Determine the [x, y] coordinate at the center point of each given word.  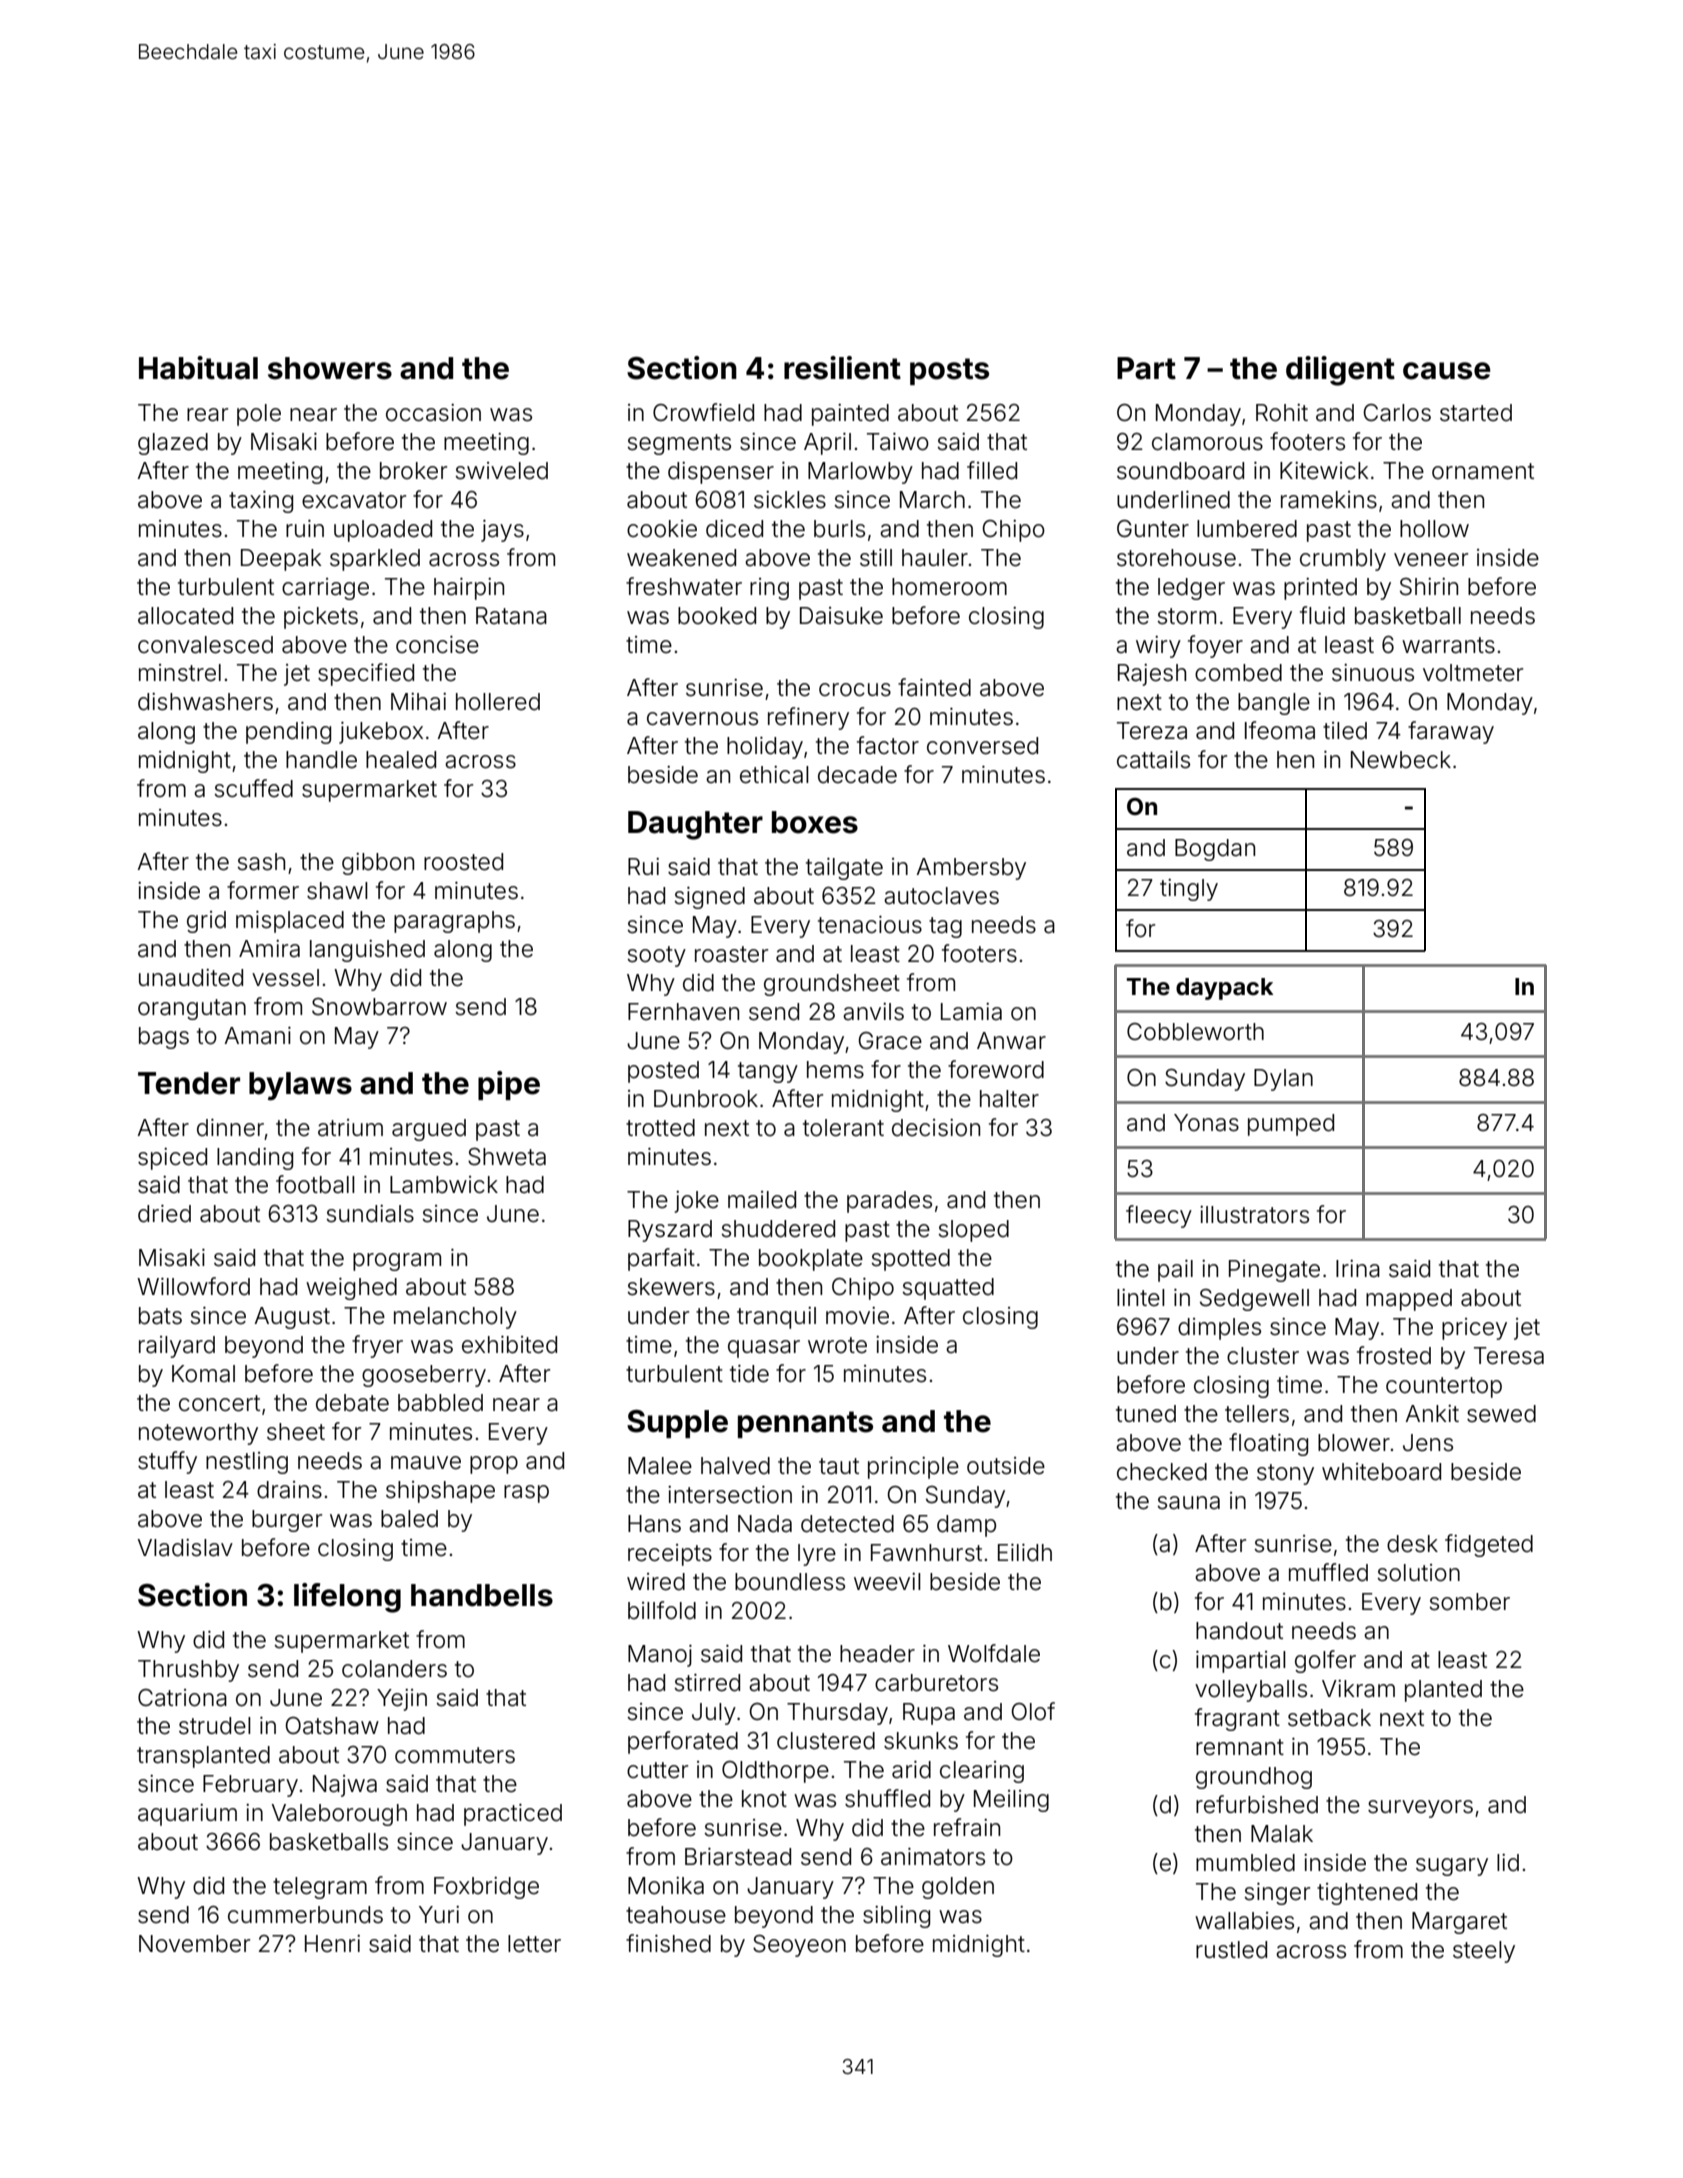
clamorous [1207, 442]
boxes [815, 822]
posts [949, 371]
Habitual [198, 368]
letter [534, 1944]
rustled [1231, 1950]
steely [1484, 1952]
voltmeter [1473, 673]
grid [206, 922]
